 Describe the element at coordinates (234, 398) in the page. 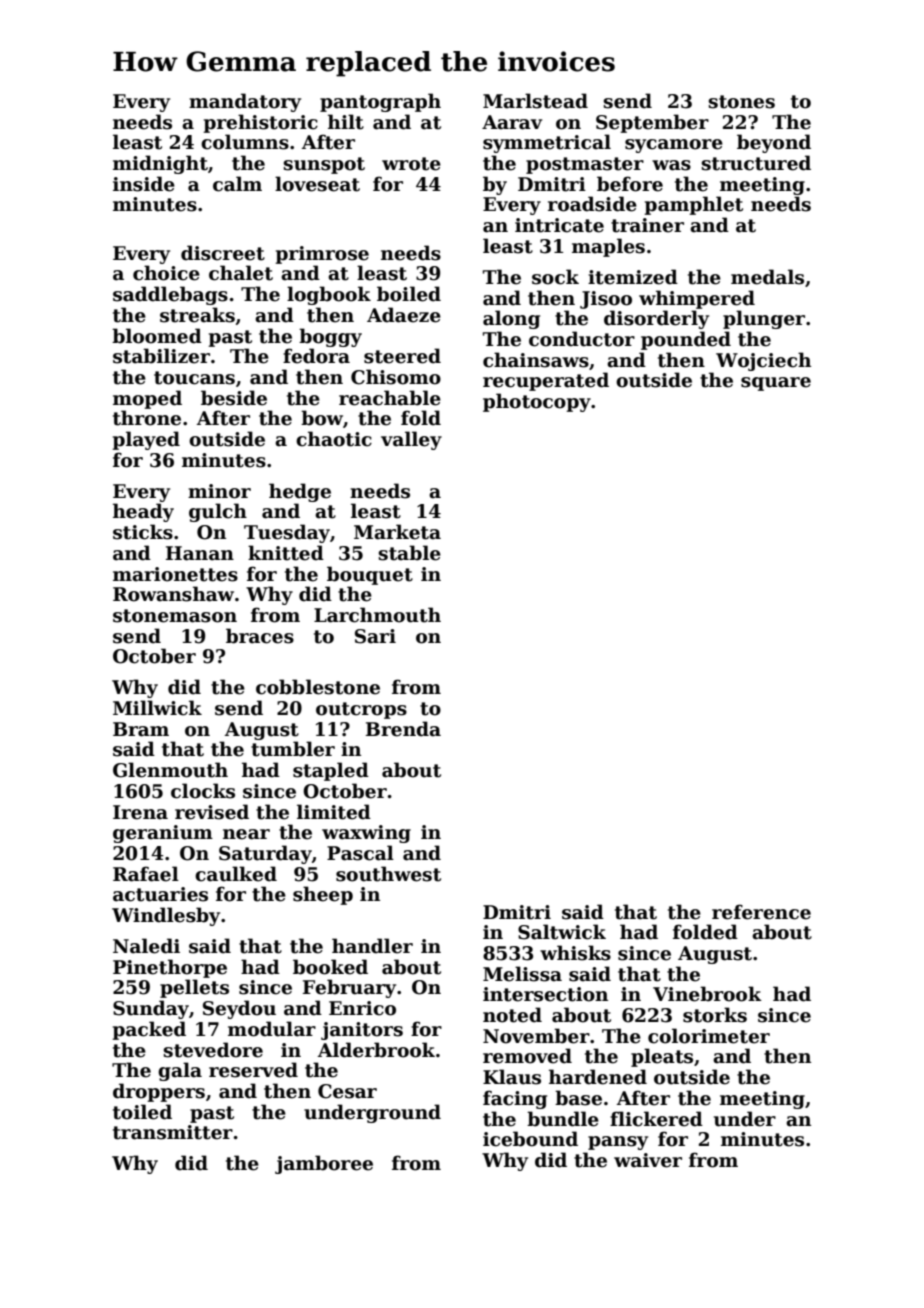

I see `beside` at that location.
